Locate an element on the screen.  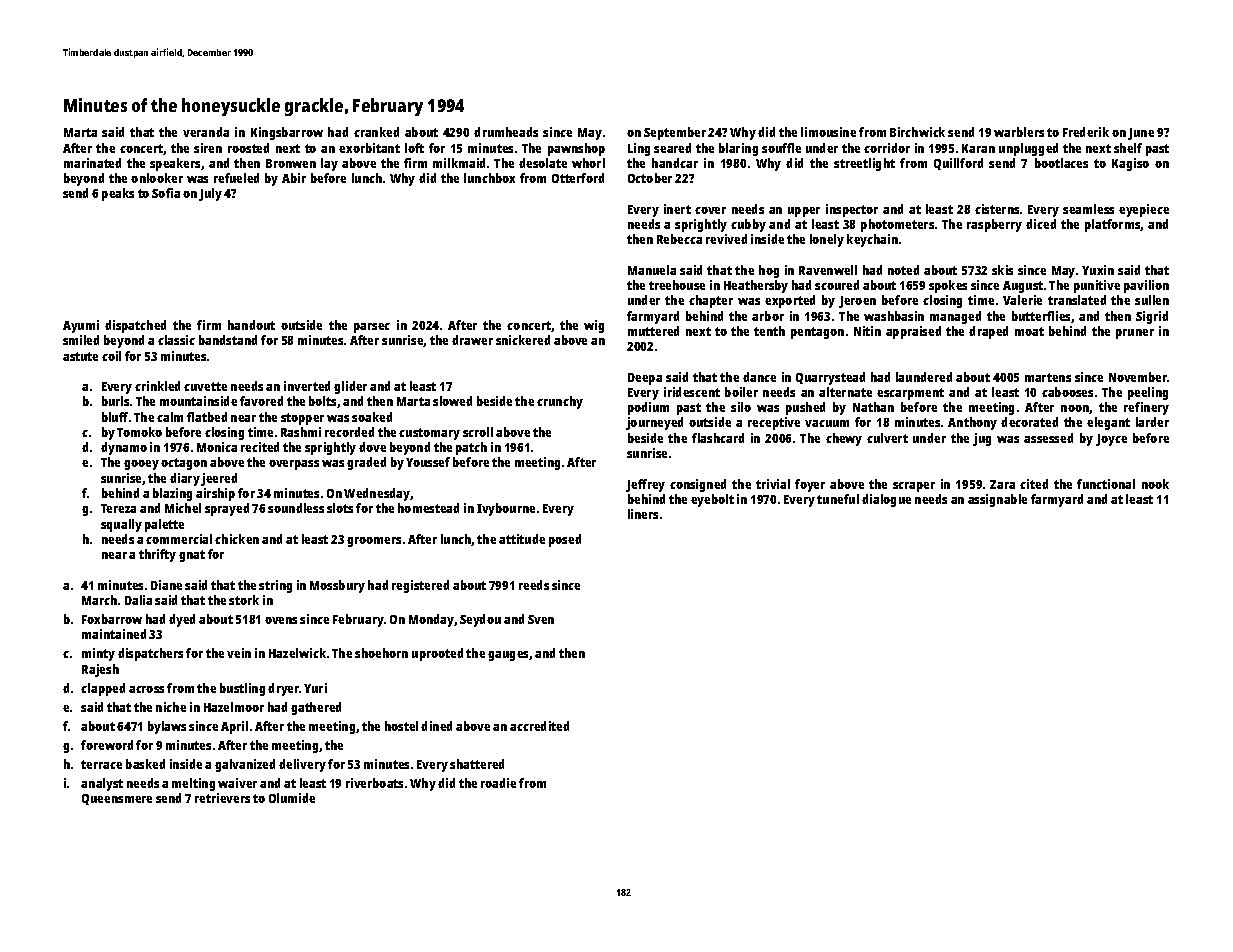
Ivybourne is located at coordinates (506, 509).
